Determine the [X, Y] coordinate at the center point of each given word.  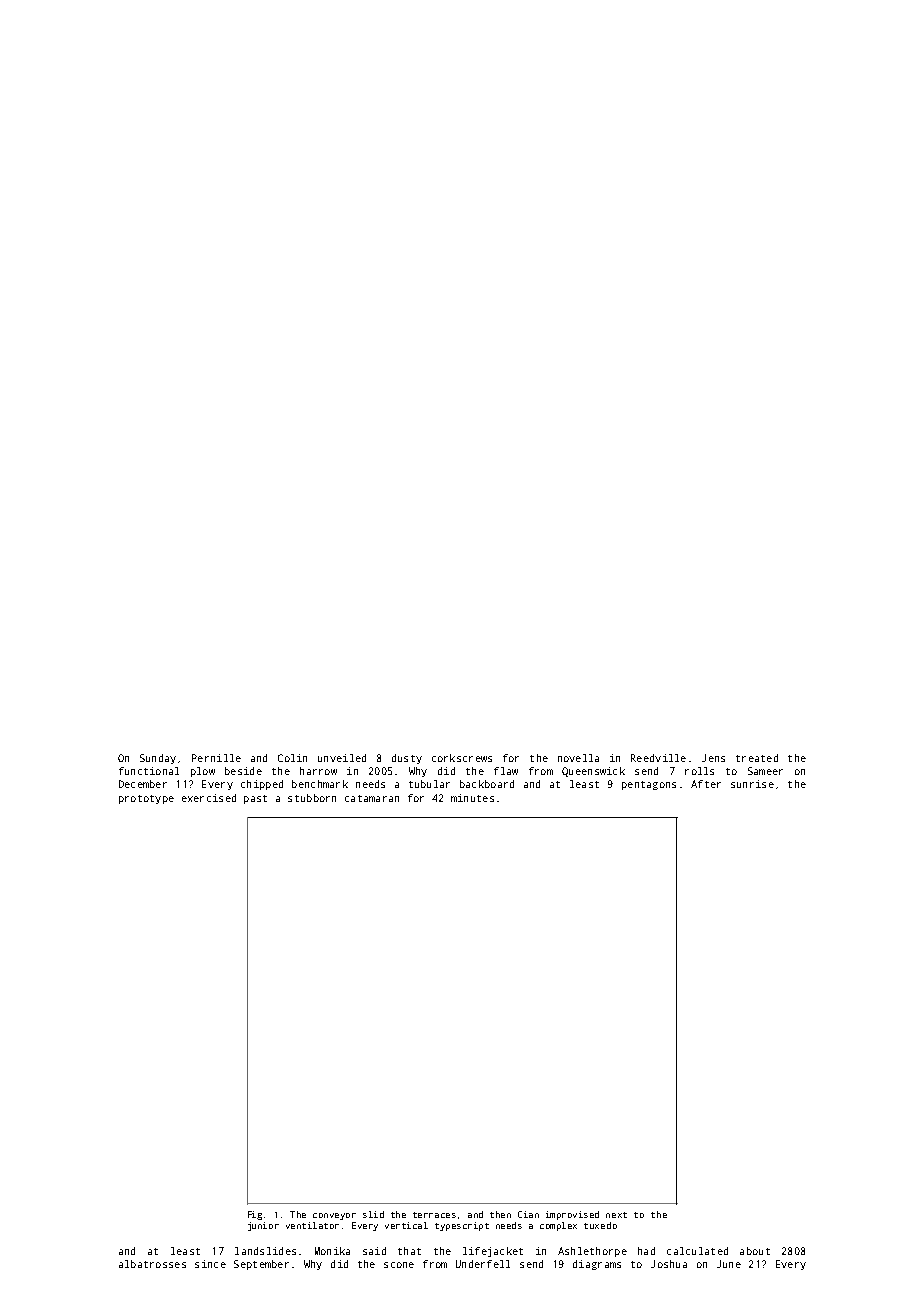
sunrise [752, 784]
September [261, 1265]
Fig [255, 1215]
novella [578, 758]
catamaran [372, 798]
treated [757, 758]
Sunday [158, 759]
